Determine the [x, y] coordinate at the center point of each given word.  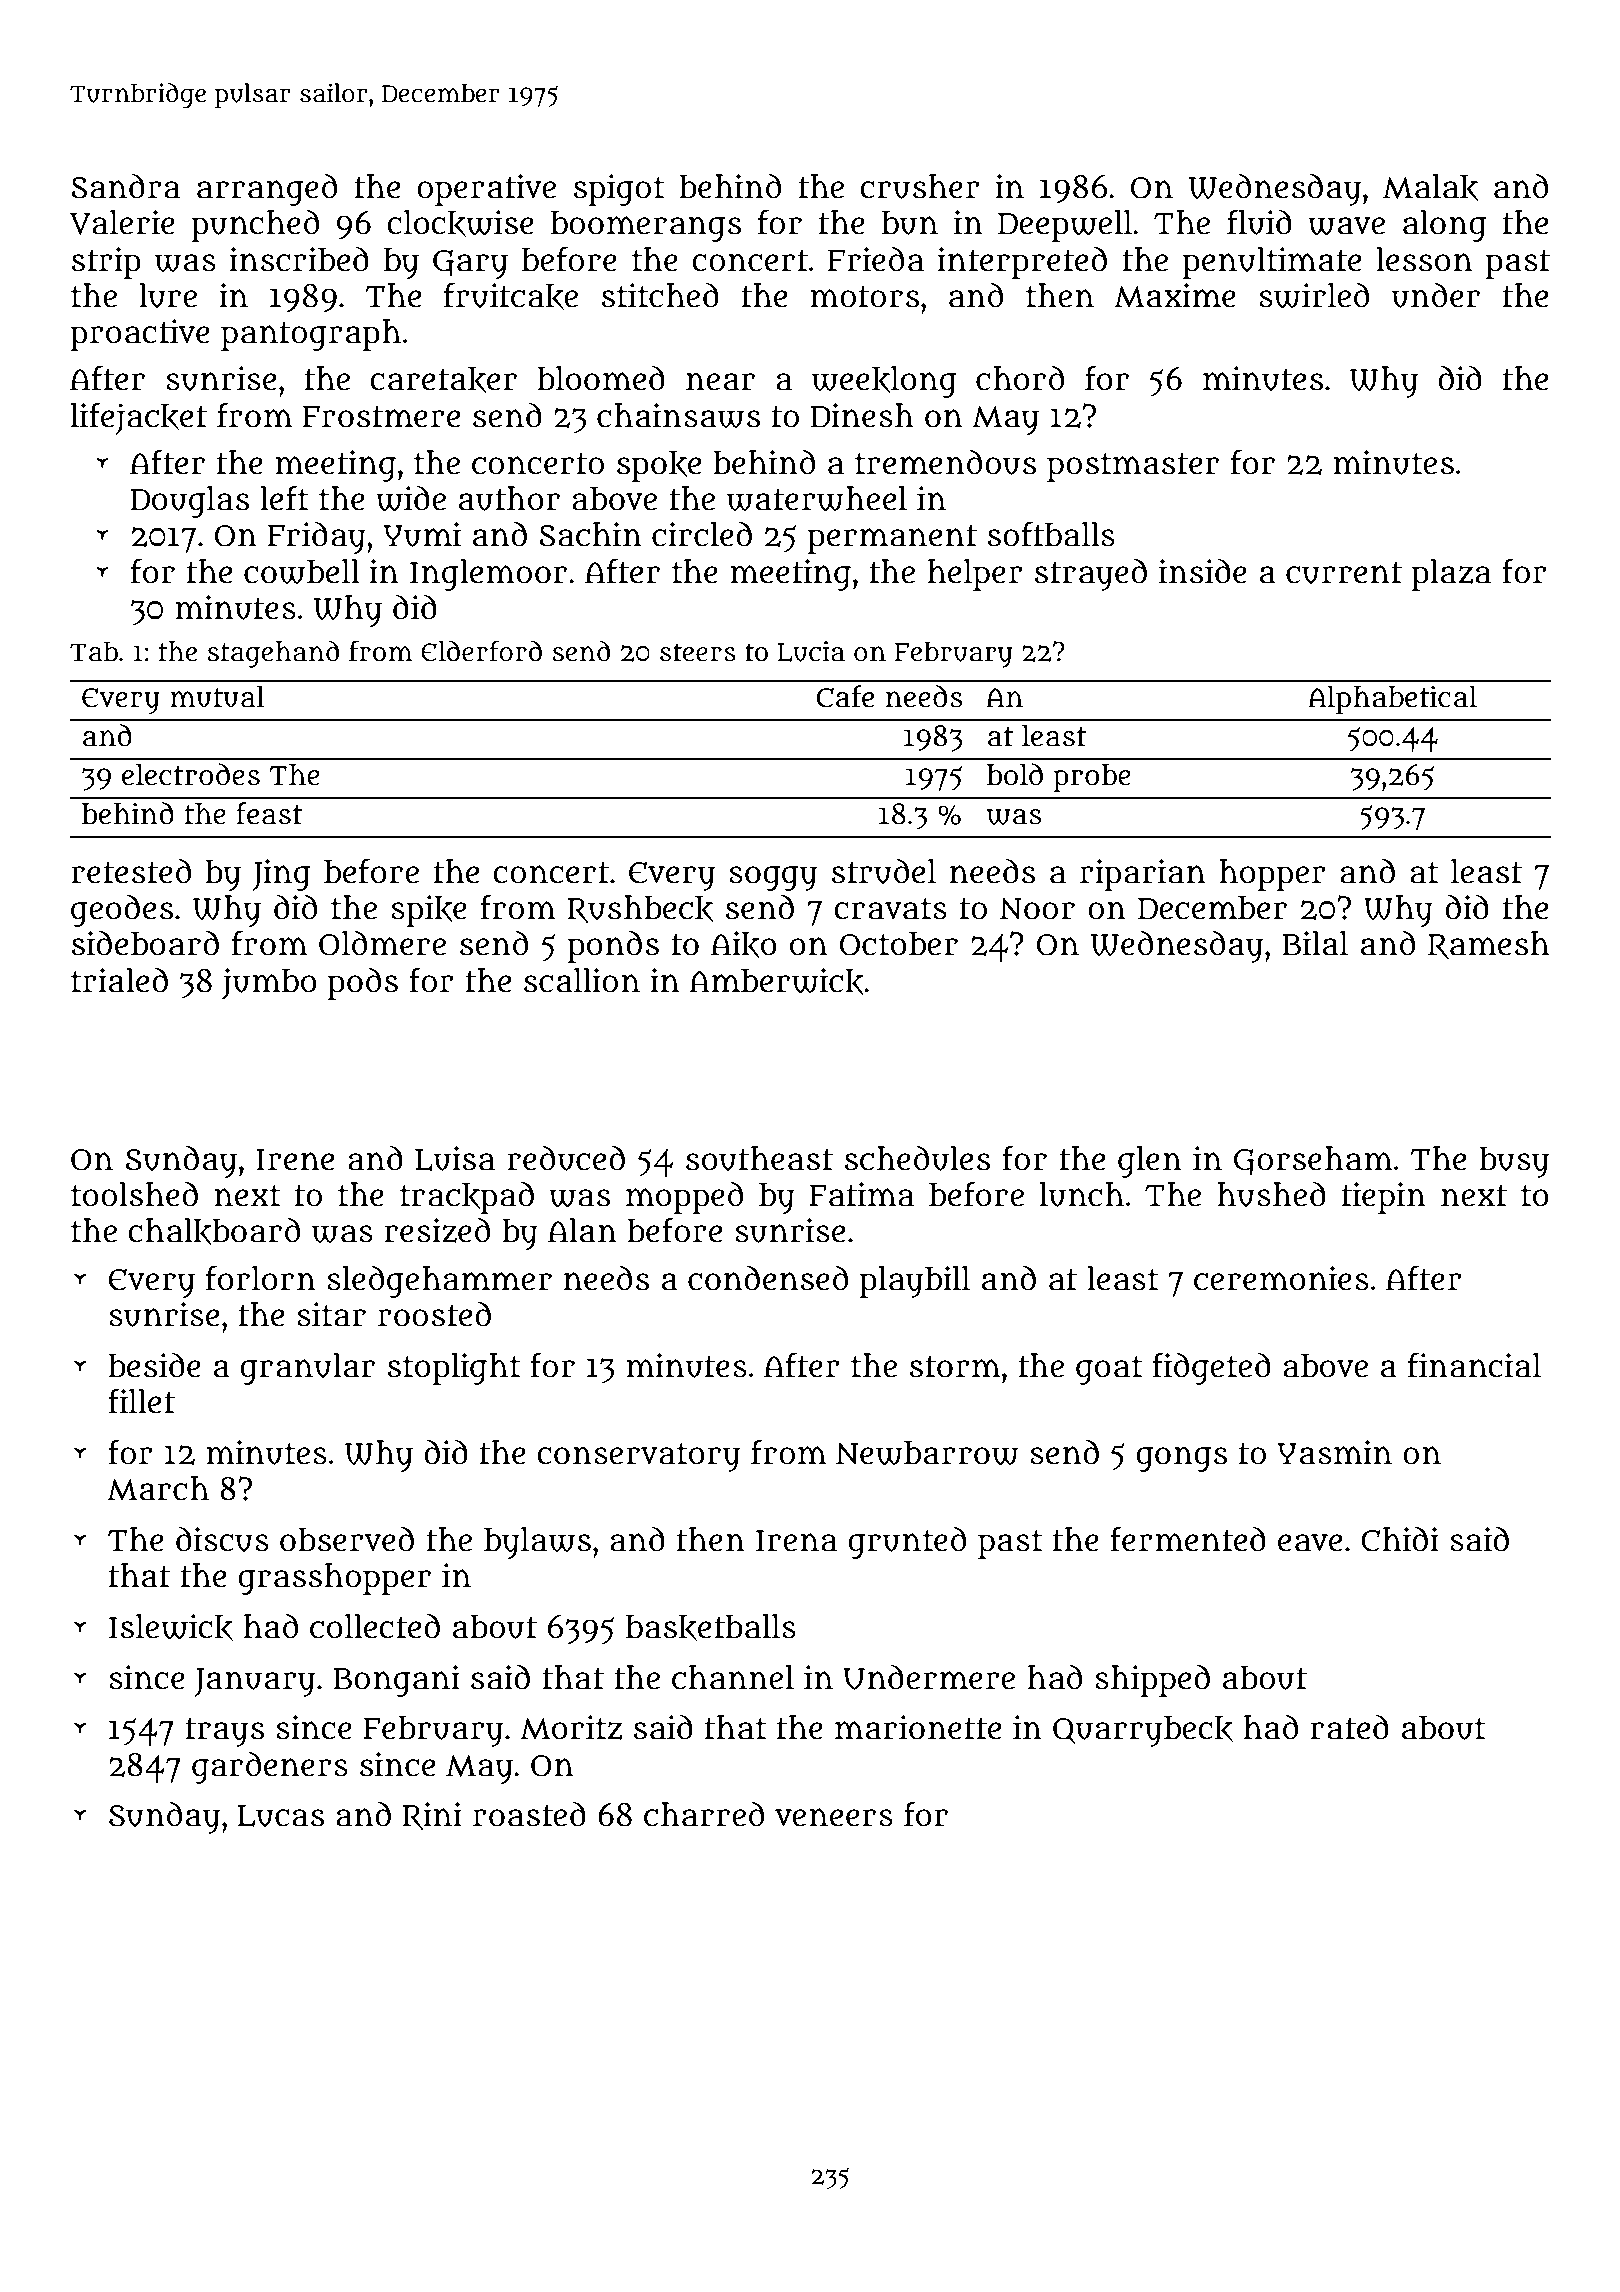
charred [704, 1814]
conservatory [638, 1457]
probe [1092, 778]
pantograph [311, 335]
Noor [1037, 908]
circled [702, 534]
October [899, 944]
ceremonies [1281, 1278]
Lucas [281, 1816]
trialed [119, 980]
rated [1350, 1727]
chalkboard [214, 1231]
